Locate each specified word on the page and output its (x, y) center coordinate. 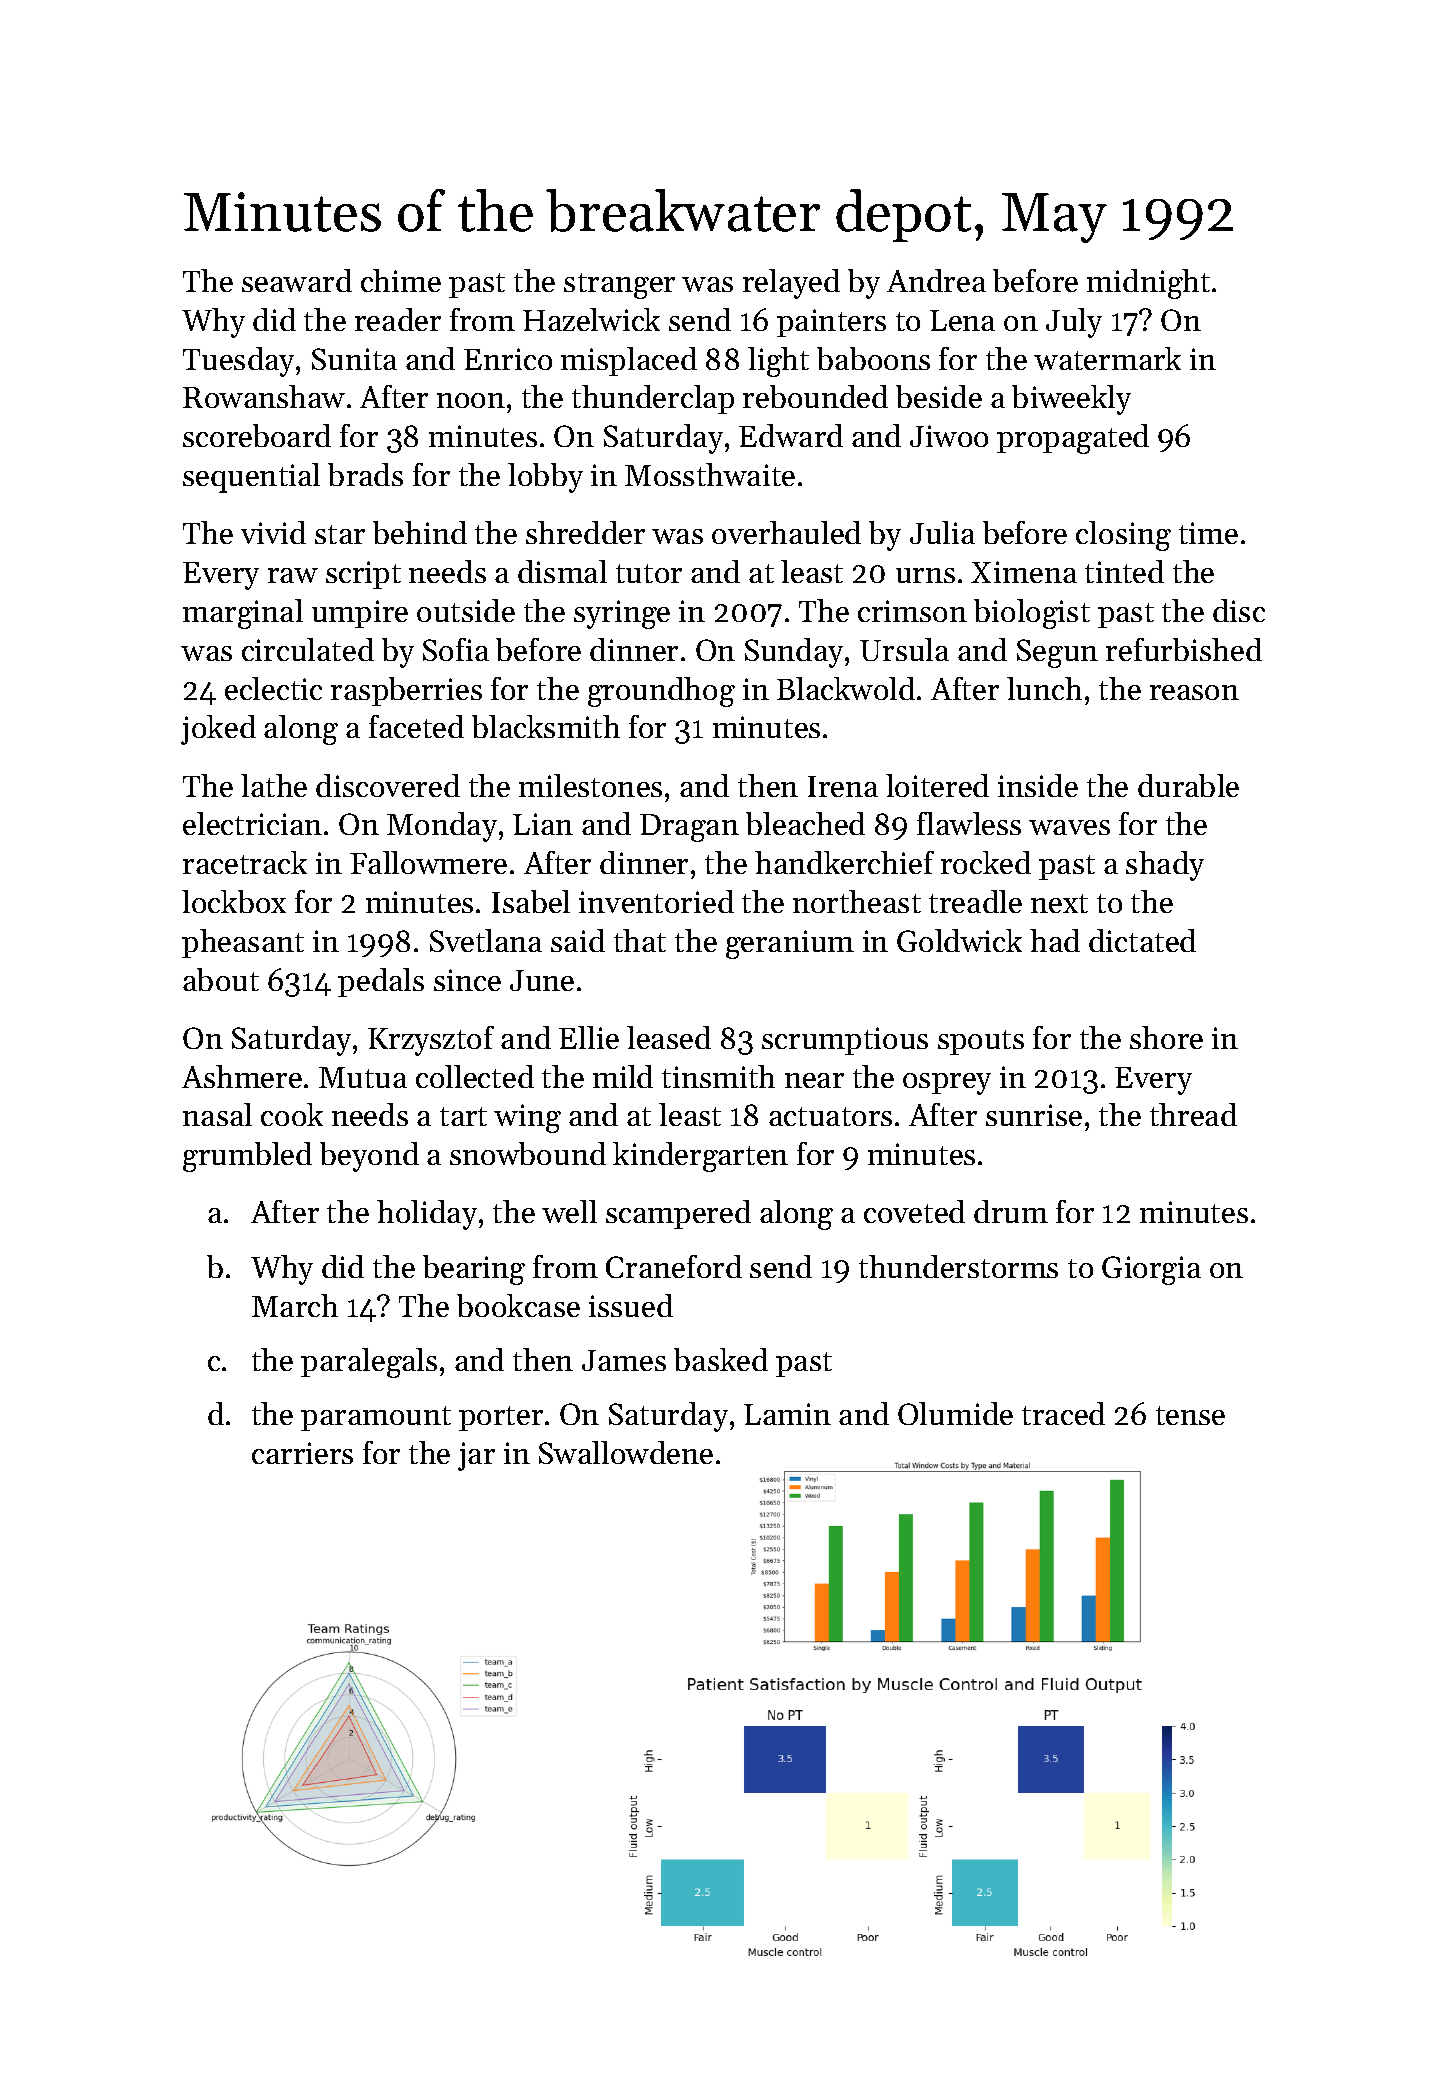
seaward (297, 280)
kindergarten (700, 1157)
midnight (1148, 284)
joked (218, 730)
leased (669, 1037)
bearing (474, 1270)
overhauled (786, 532)
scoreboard (257, 435)
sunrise (1034, 1115)
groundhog (661, 692)
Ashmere (242, 1076)
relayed (791, 284)
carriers (302, 1453)
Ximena (1024, 572)
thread (1193, 1114)
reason (1194, 692)
